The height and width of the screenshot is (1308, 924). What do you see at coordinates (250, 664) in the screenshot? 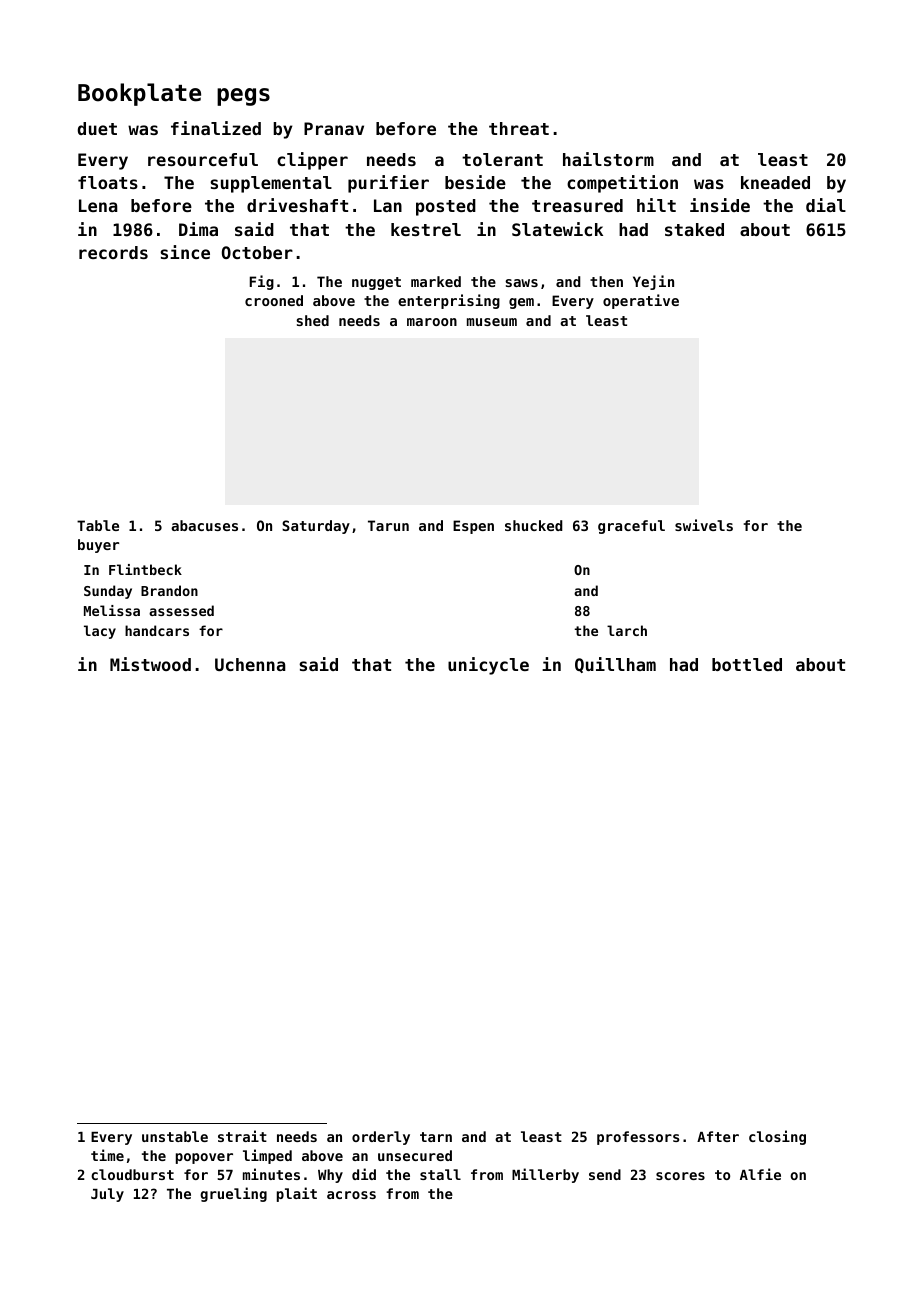
I see `Uchenna` at bounding box center [250, 664].
